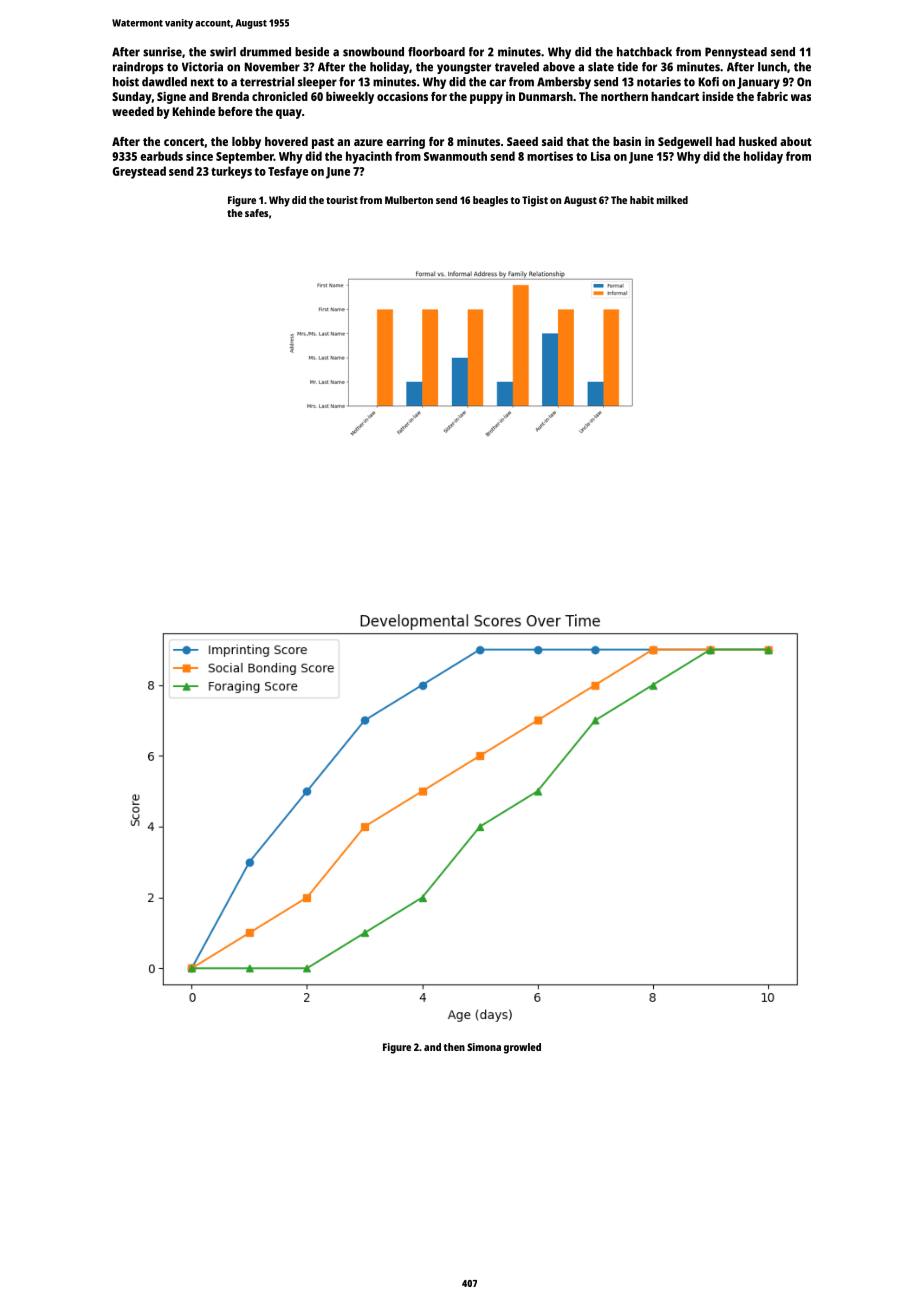 The height and width of the screenshot is (1308, 924). What do you see at coordinates (256, 213) in the screenshot?
I see `safes` at bounding box center [256, 213].
